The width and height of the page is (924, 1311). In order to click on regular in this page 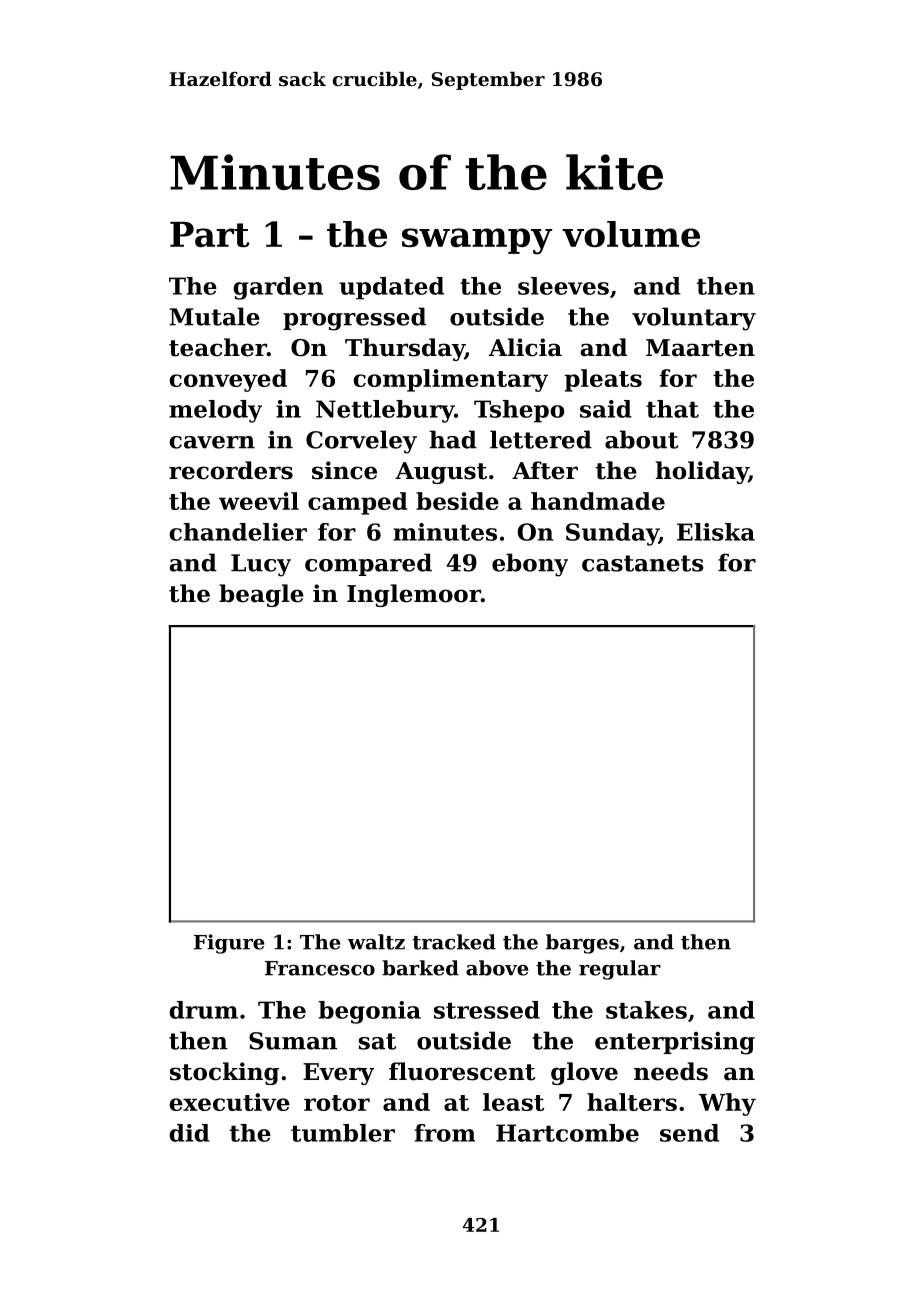, I will do `click(620, 970)`.
